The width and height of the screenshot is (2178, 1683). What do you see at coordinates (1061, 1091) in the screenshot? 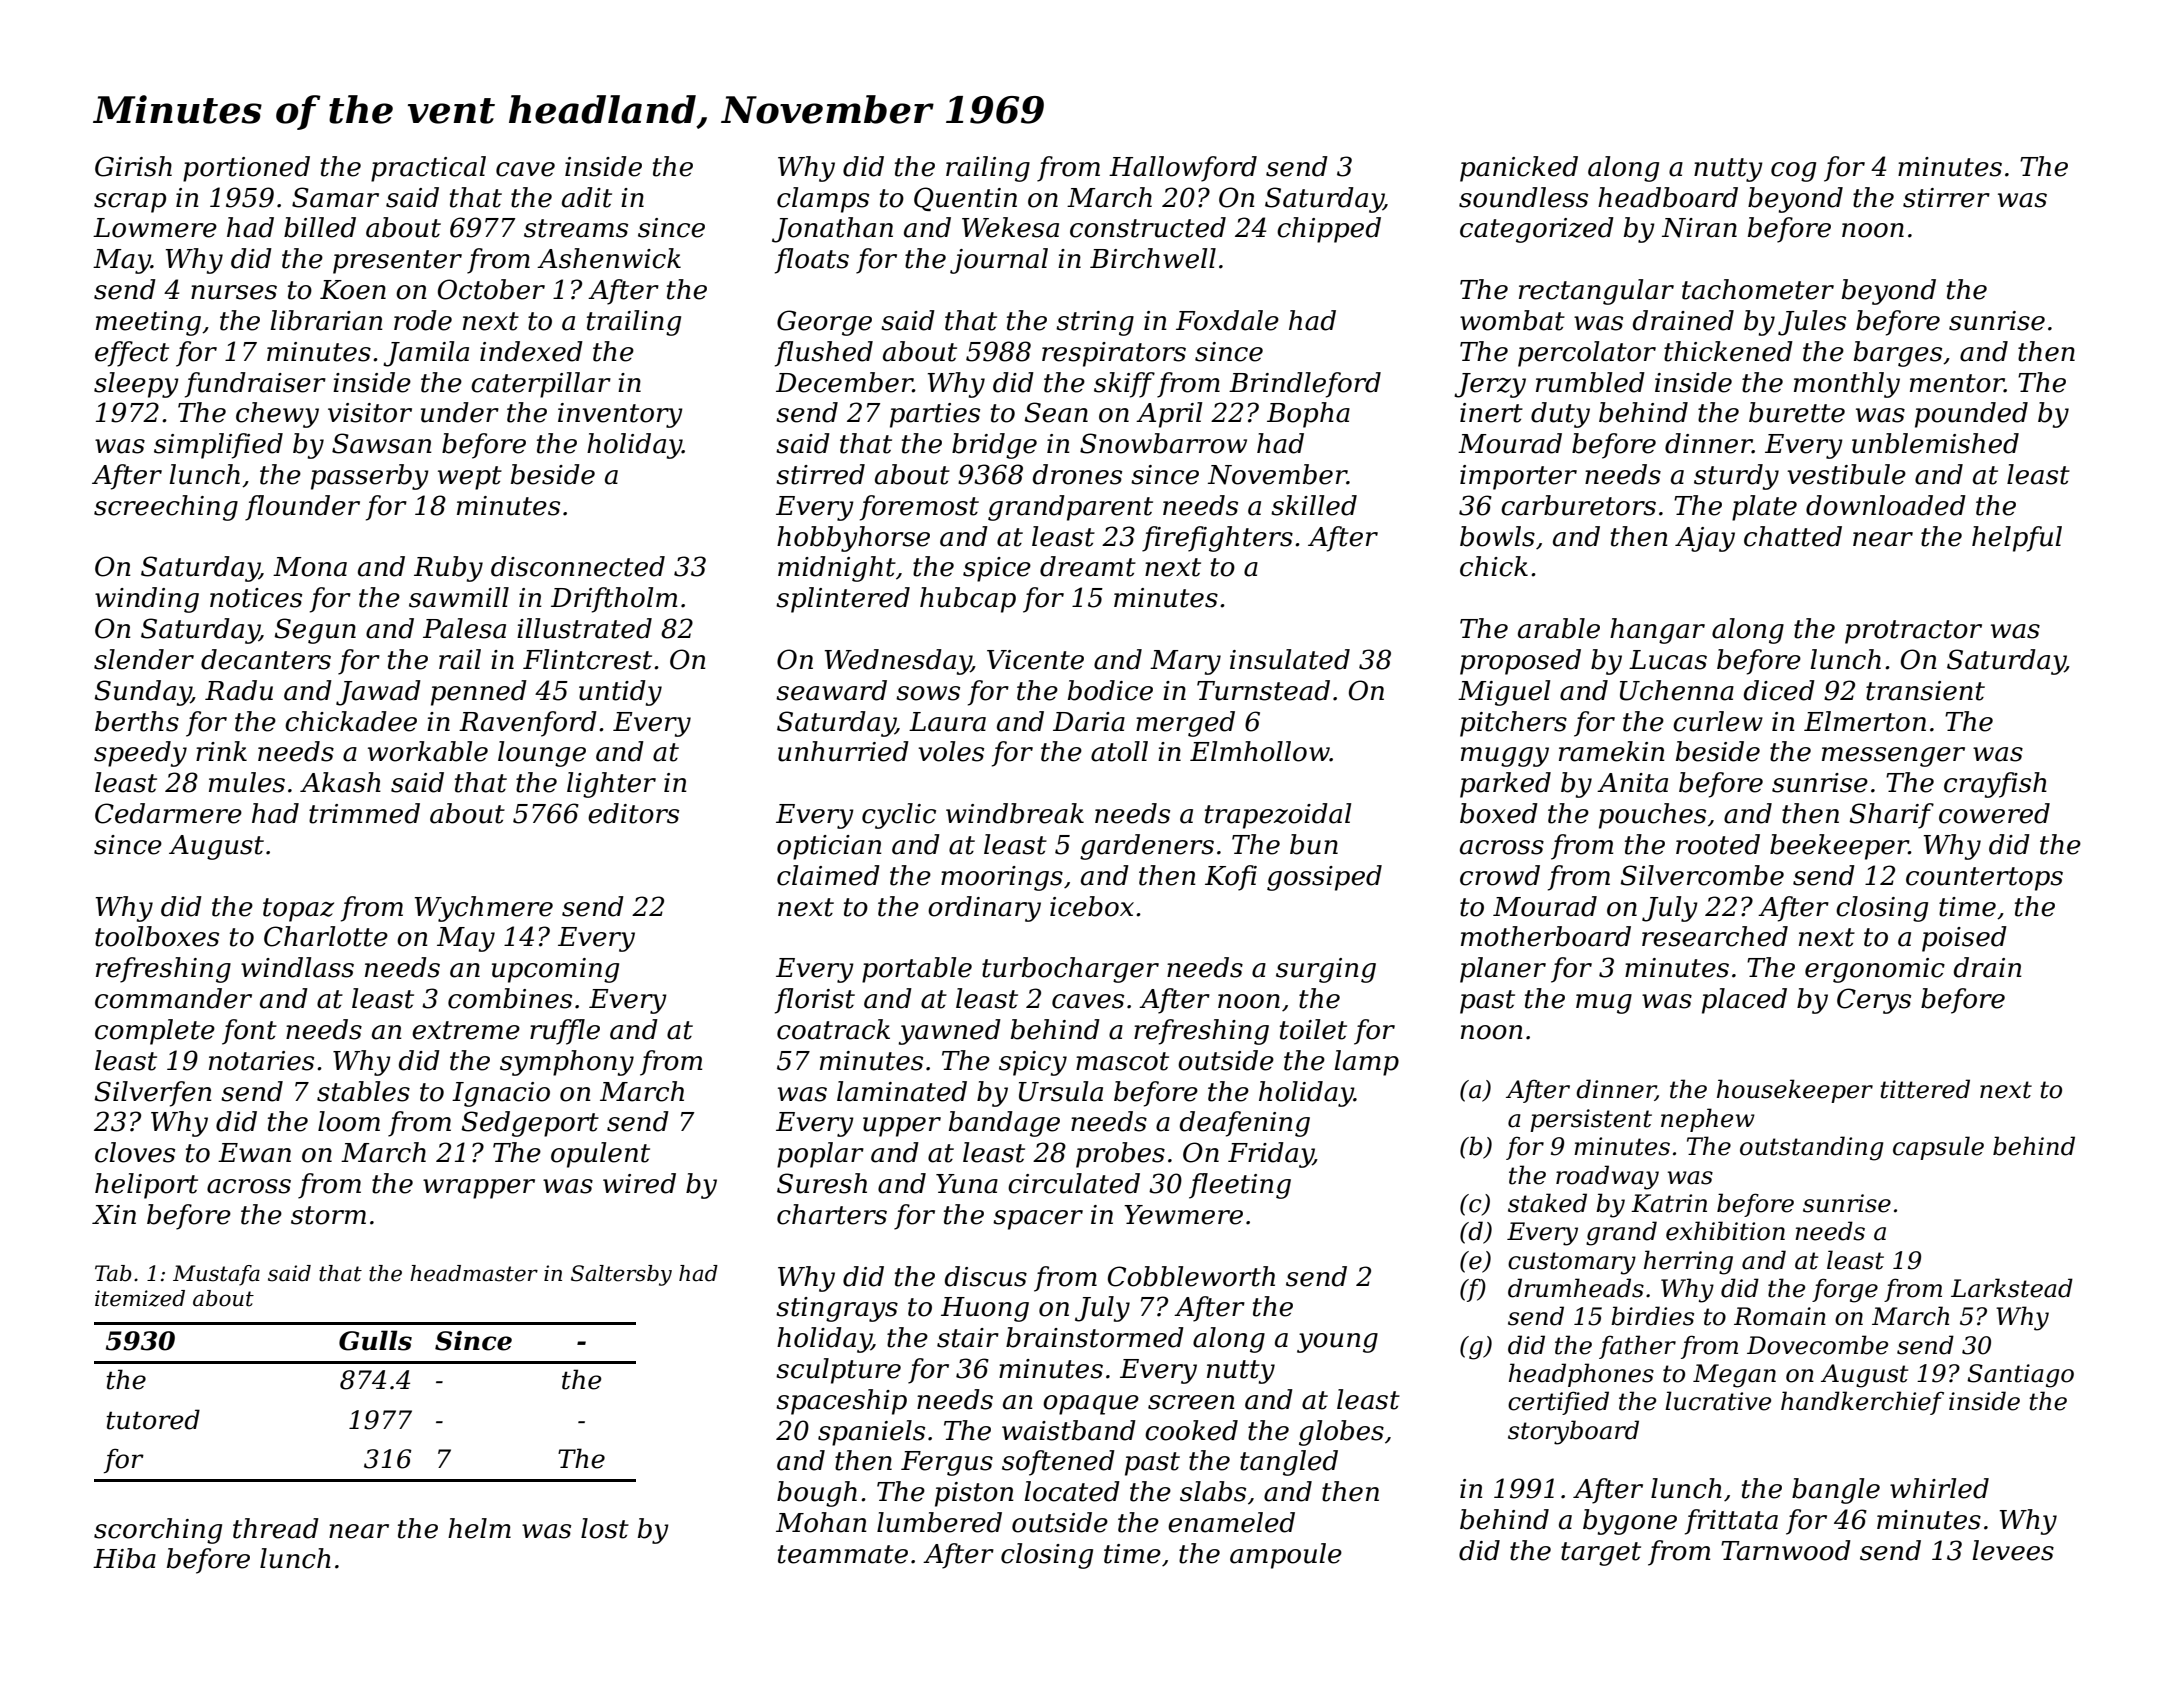
I see `Ursula` at bounding box center [1061, 1091].
